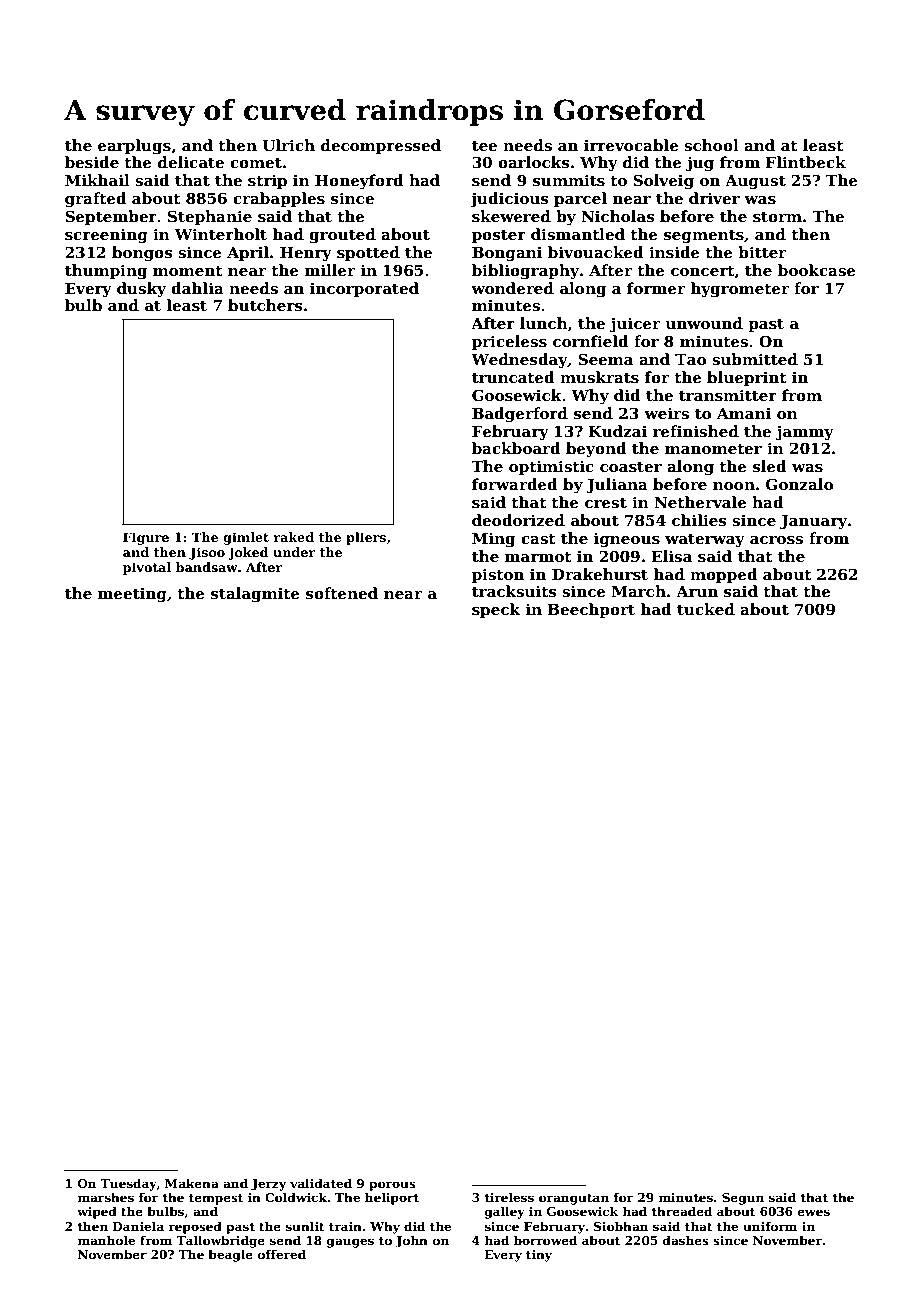  What do you see at coordinates (591, 610) in the screenshot?
I see `Beechport` at bounding box center [591, 610].
